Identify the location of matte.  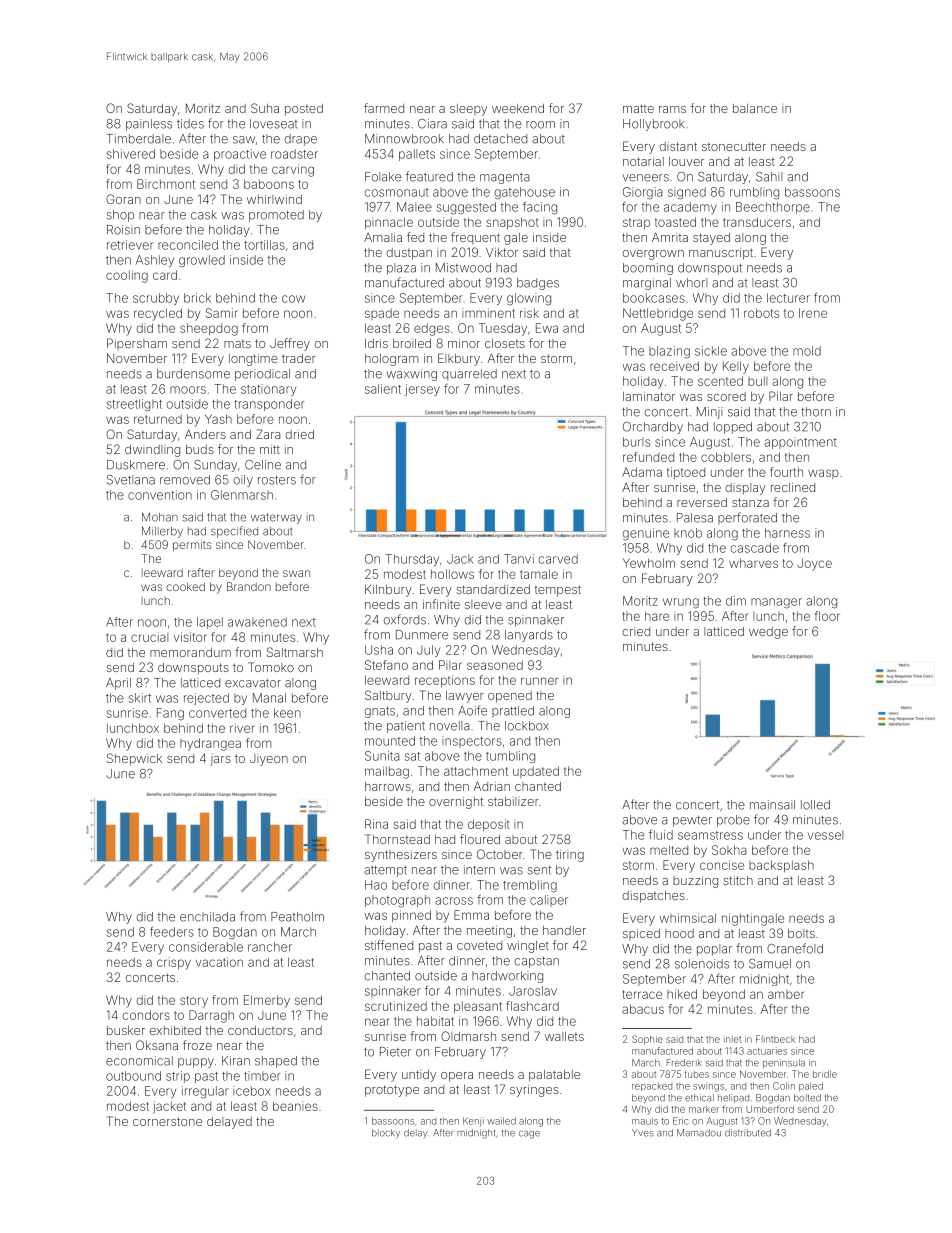
(638, 108).
